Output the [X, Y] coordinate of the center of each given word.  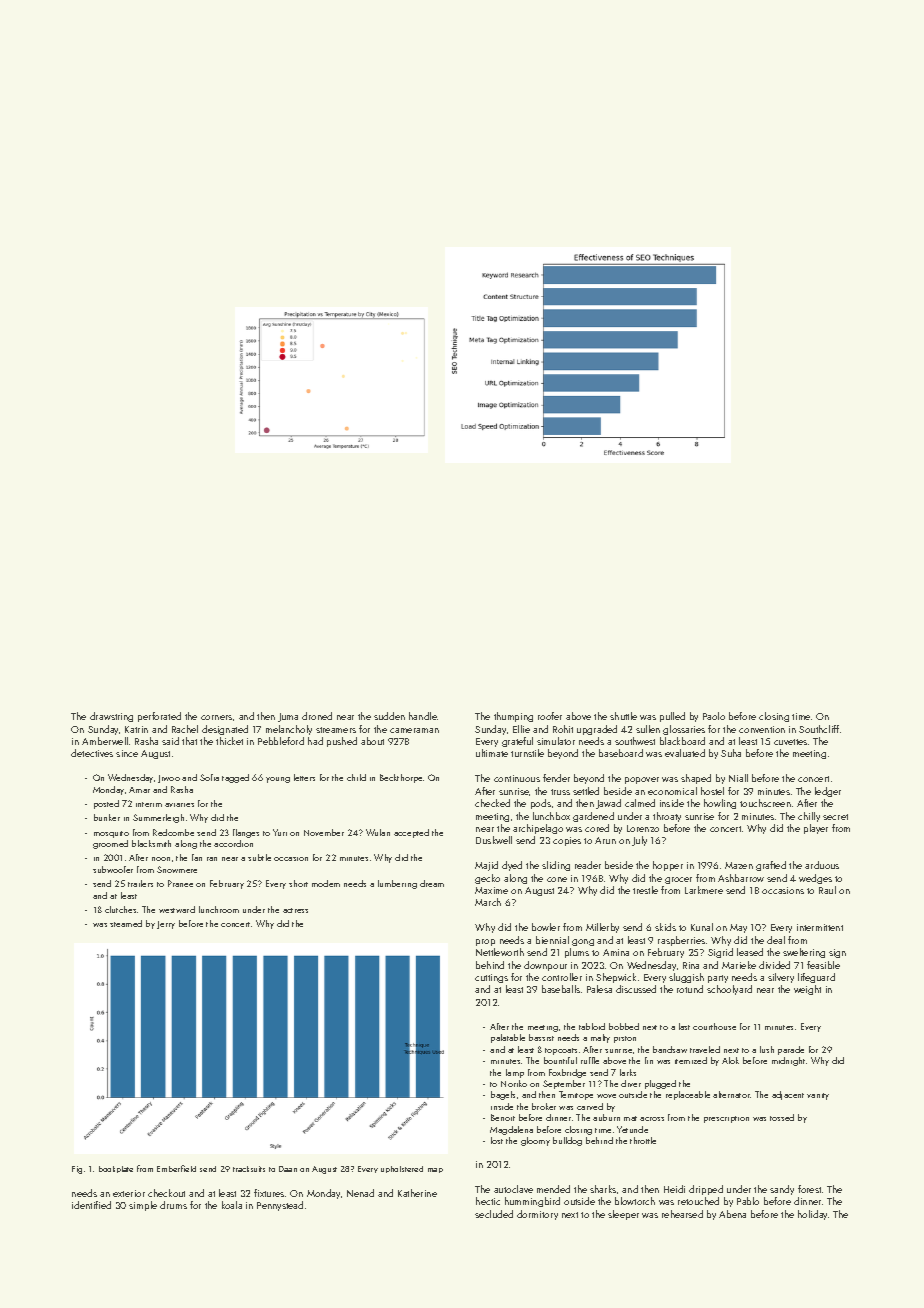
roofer [550, 716]
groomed [110, 844]
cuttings [491, 978]
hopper [668, 866]
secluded [494, 1214]
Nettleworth [500, 952]
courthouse [714, 1026]
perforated [159, 717]
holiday [812, 1215]
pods [541, 804]
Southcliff [819, 729]
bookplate [116, 1169]
